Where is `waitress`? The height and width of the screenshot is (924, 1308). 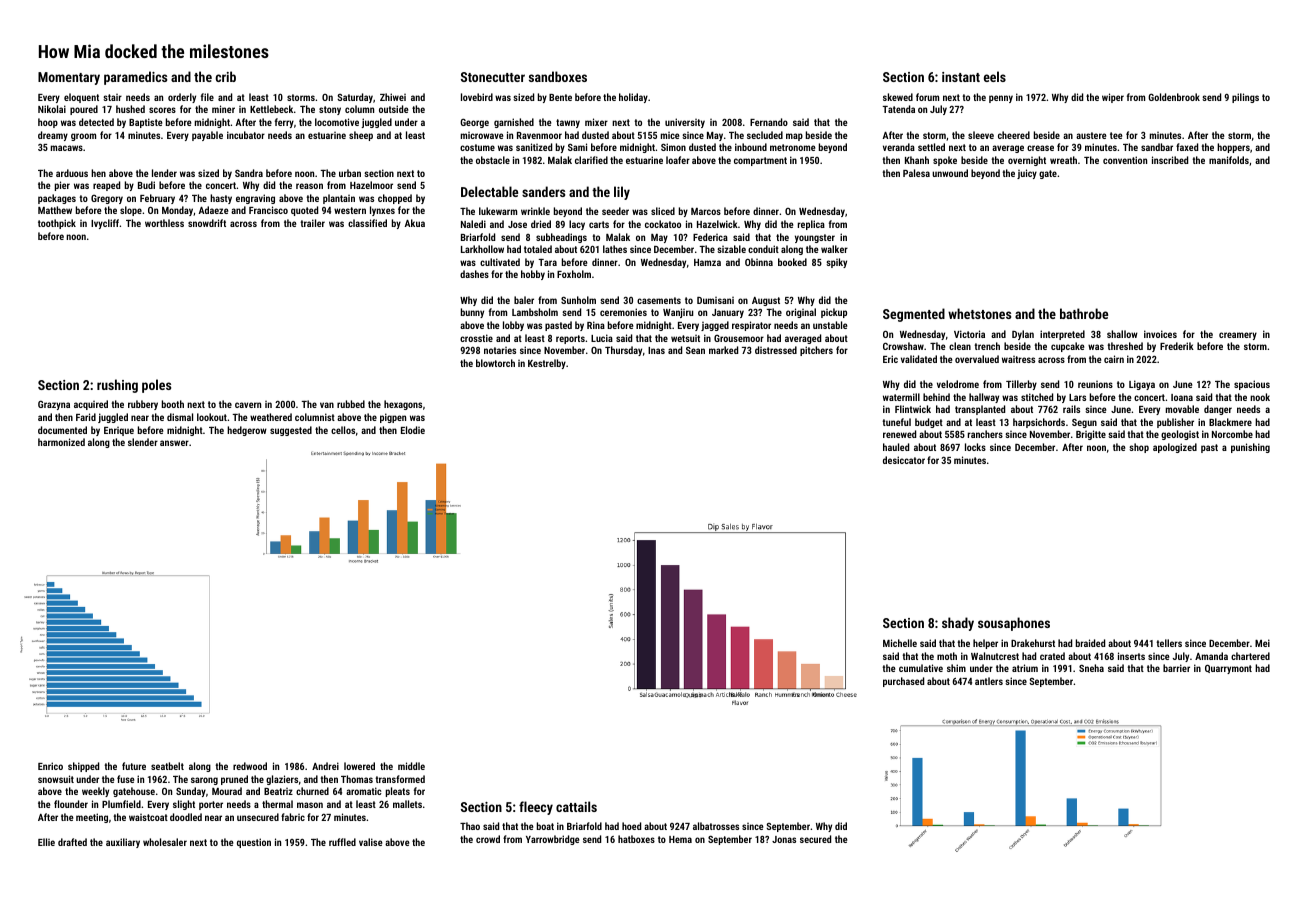 waitress is located at coordinates (1018, 359).
